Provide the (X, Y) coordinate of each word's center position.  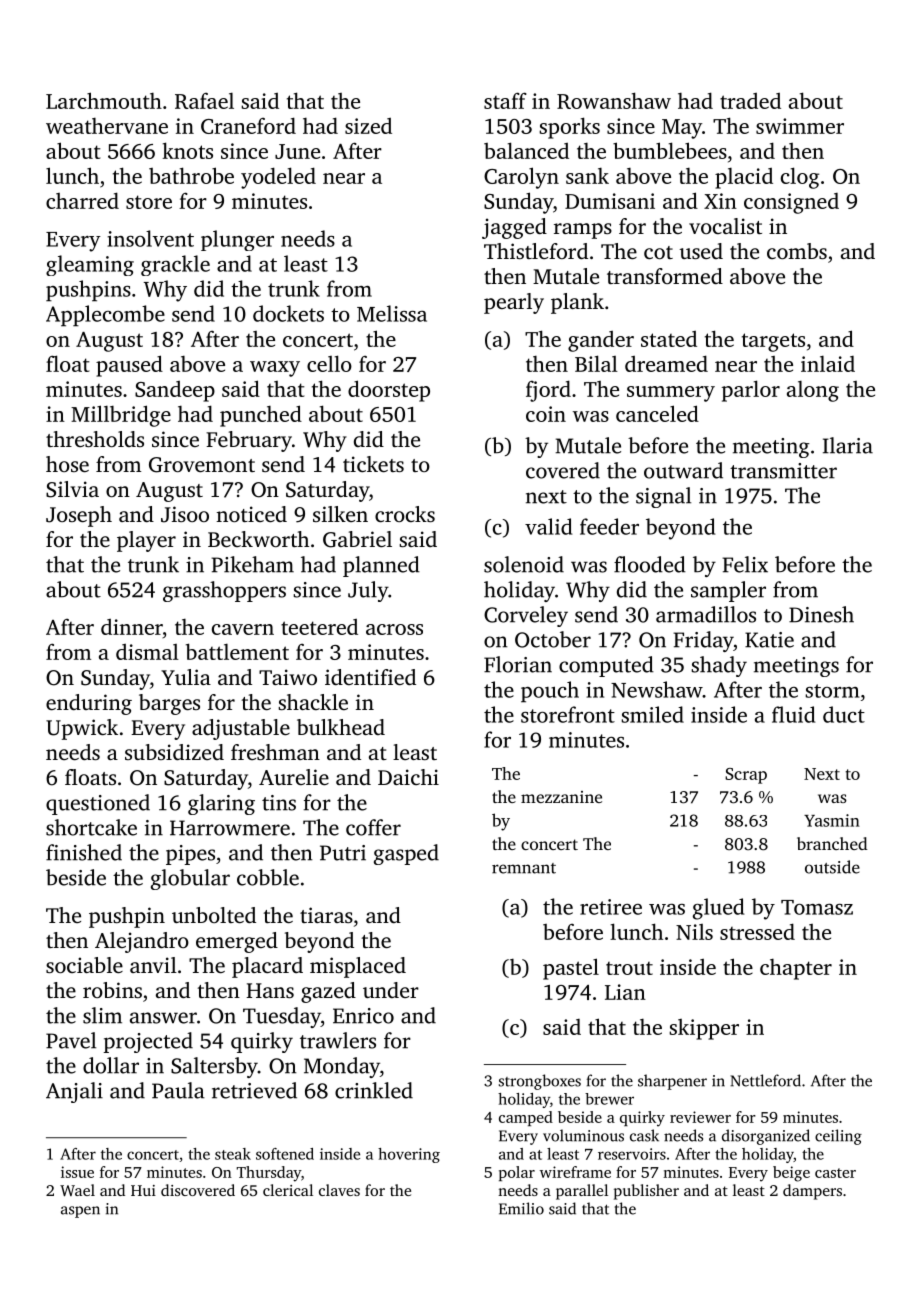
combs (797, 251)
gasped (406, 854)
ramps (583, 231)
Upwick (82, 729)
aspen (80, 1212)
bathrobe (191, 175)
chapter (796, 969)
